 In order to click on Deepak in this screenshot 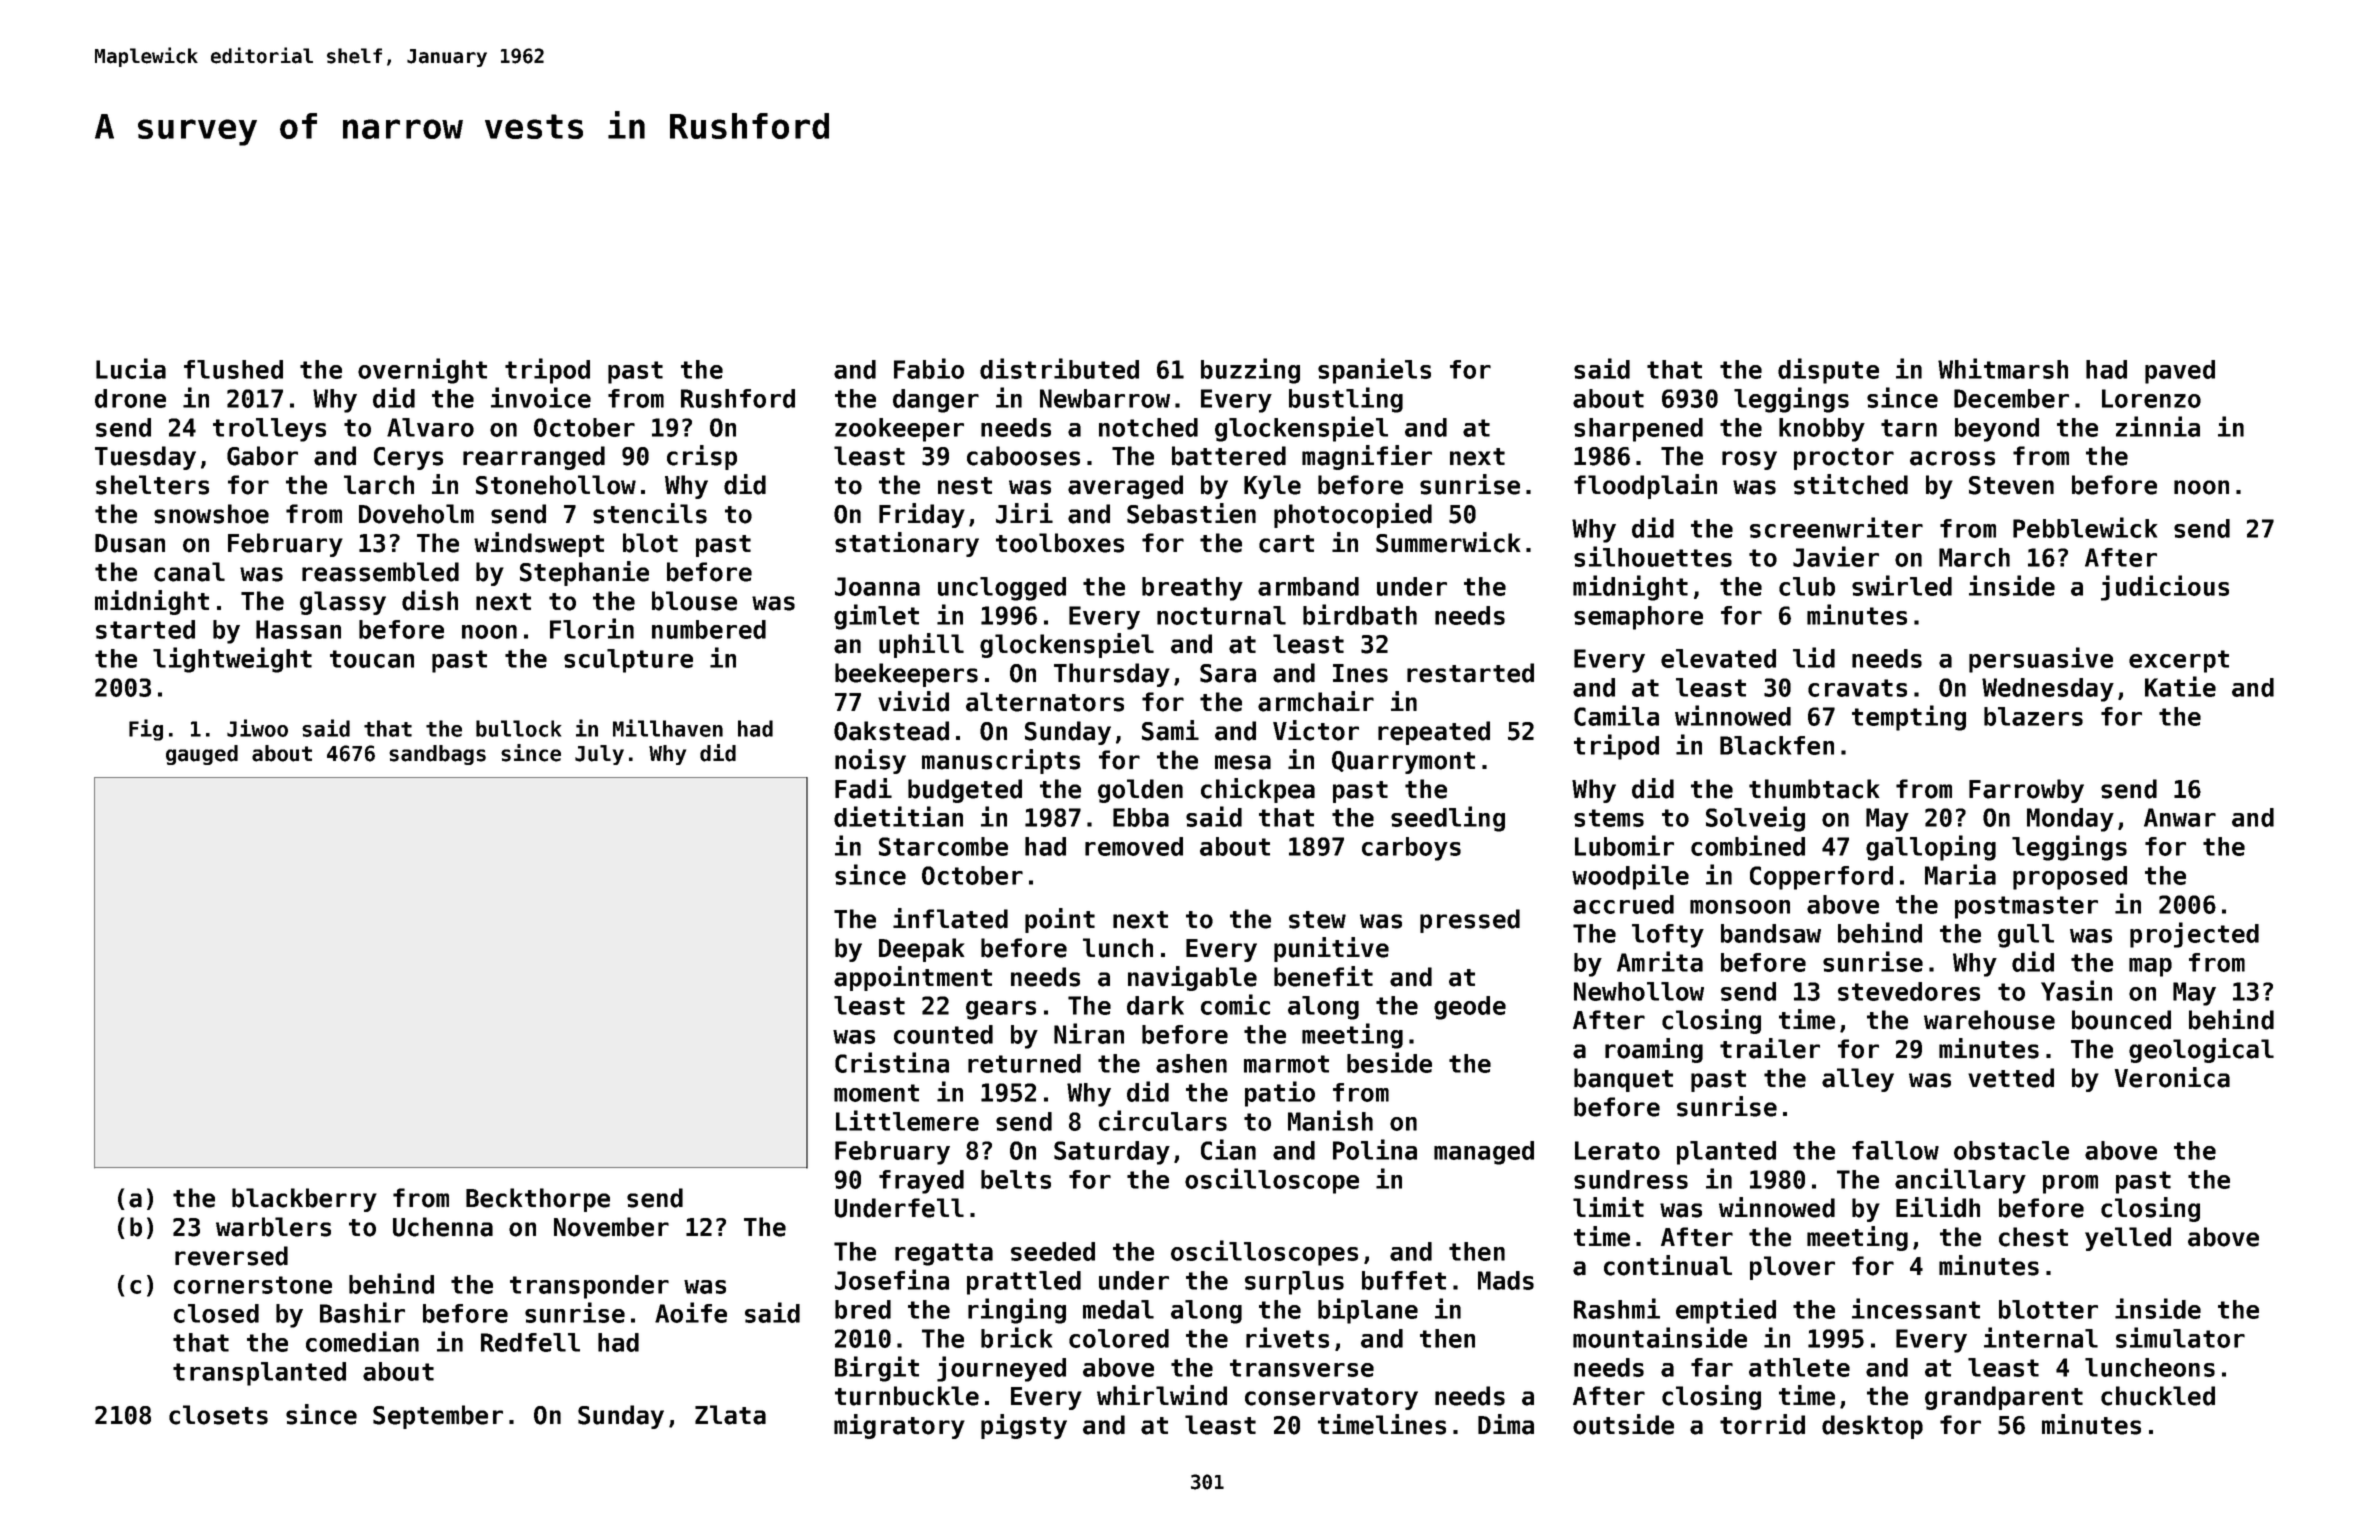, I will do `click(922, 950)`.
